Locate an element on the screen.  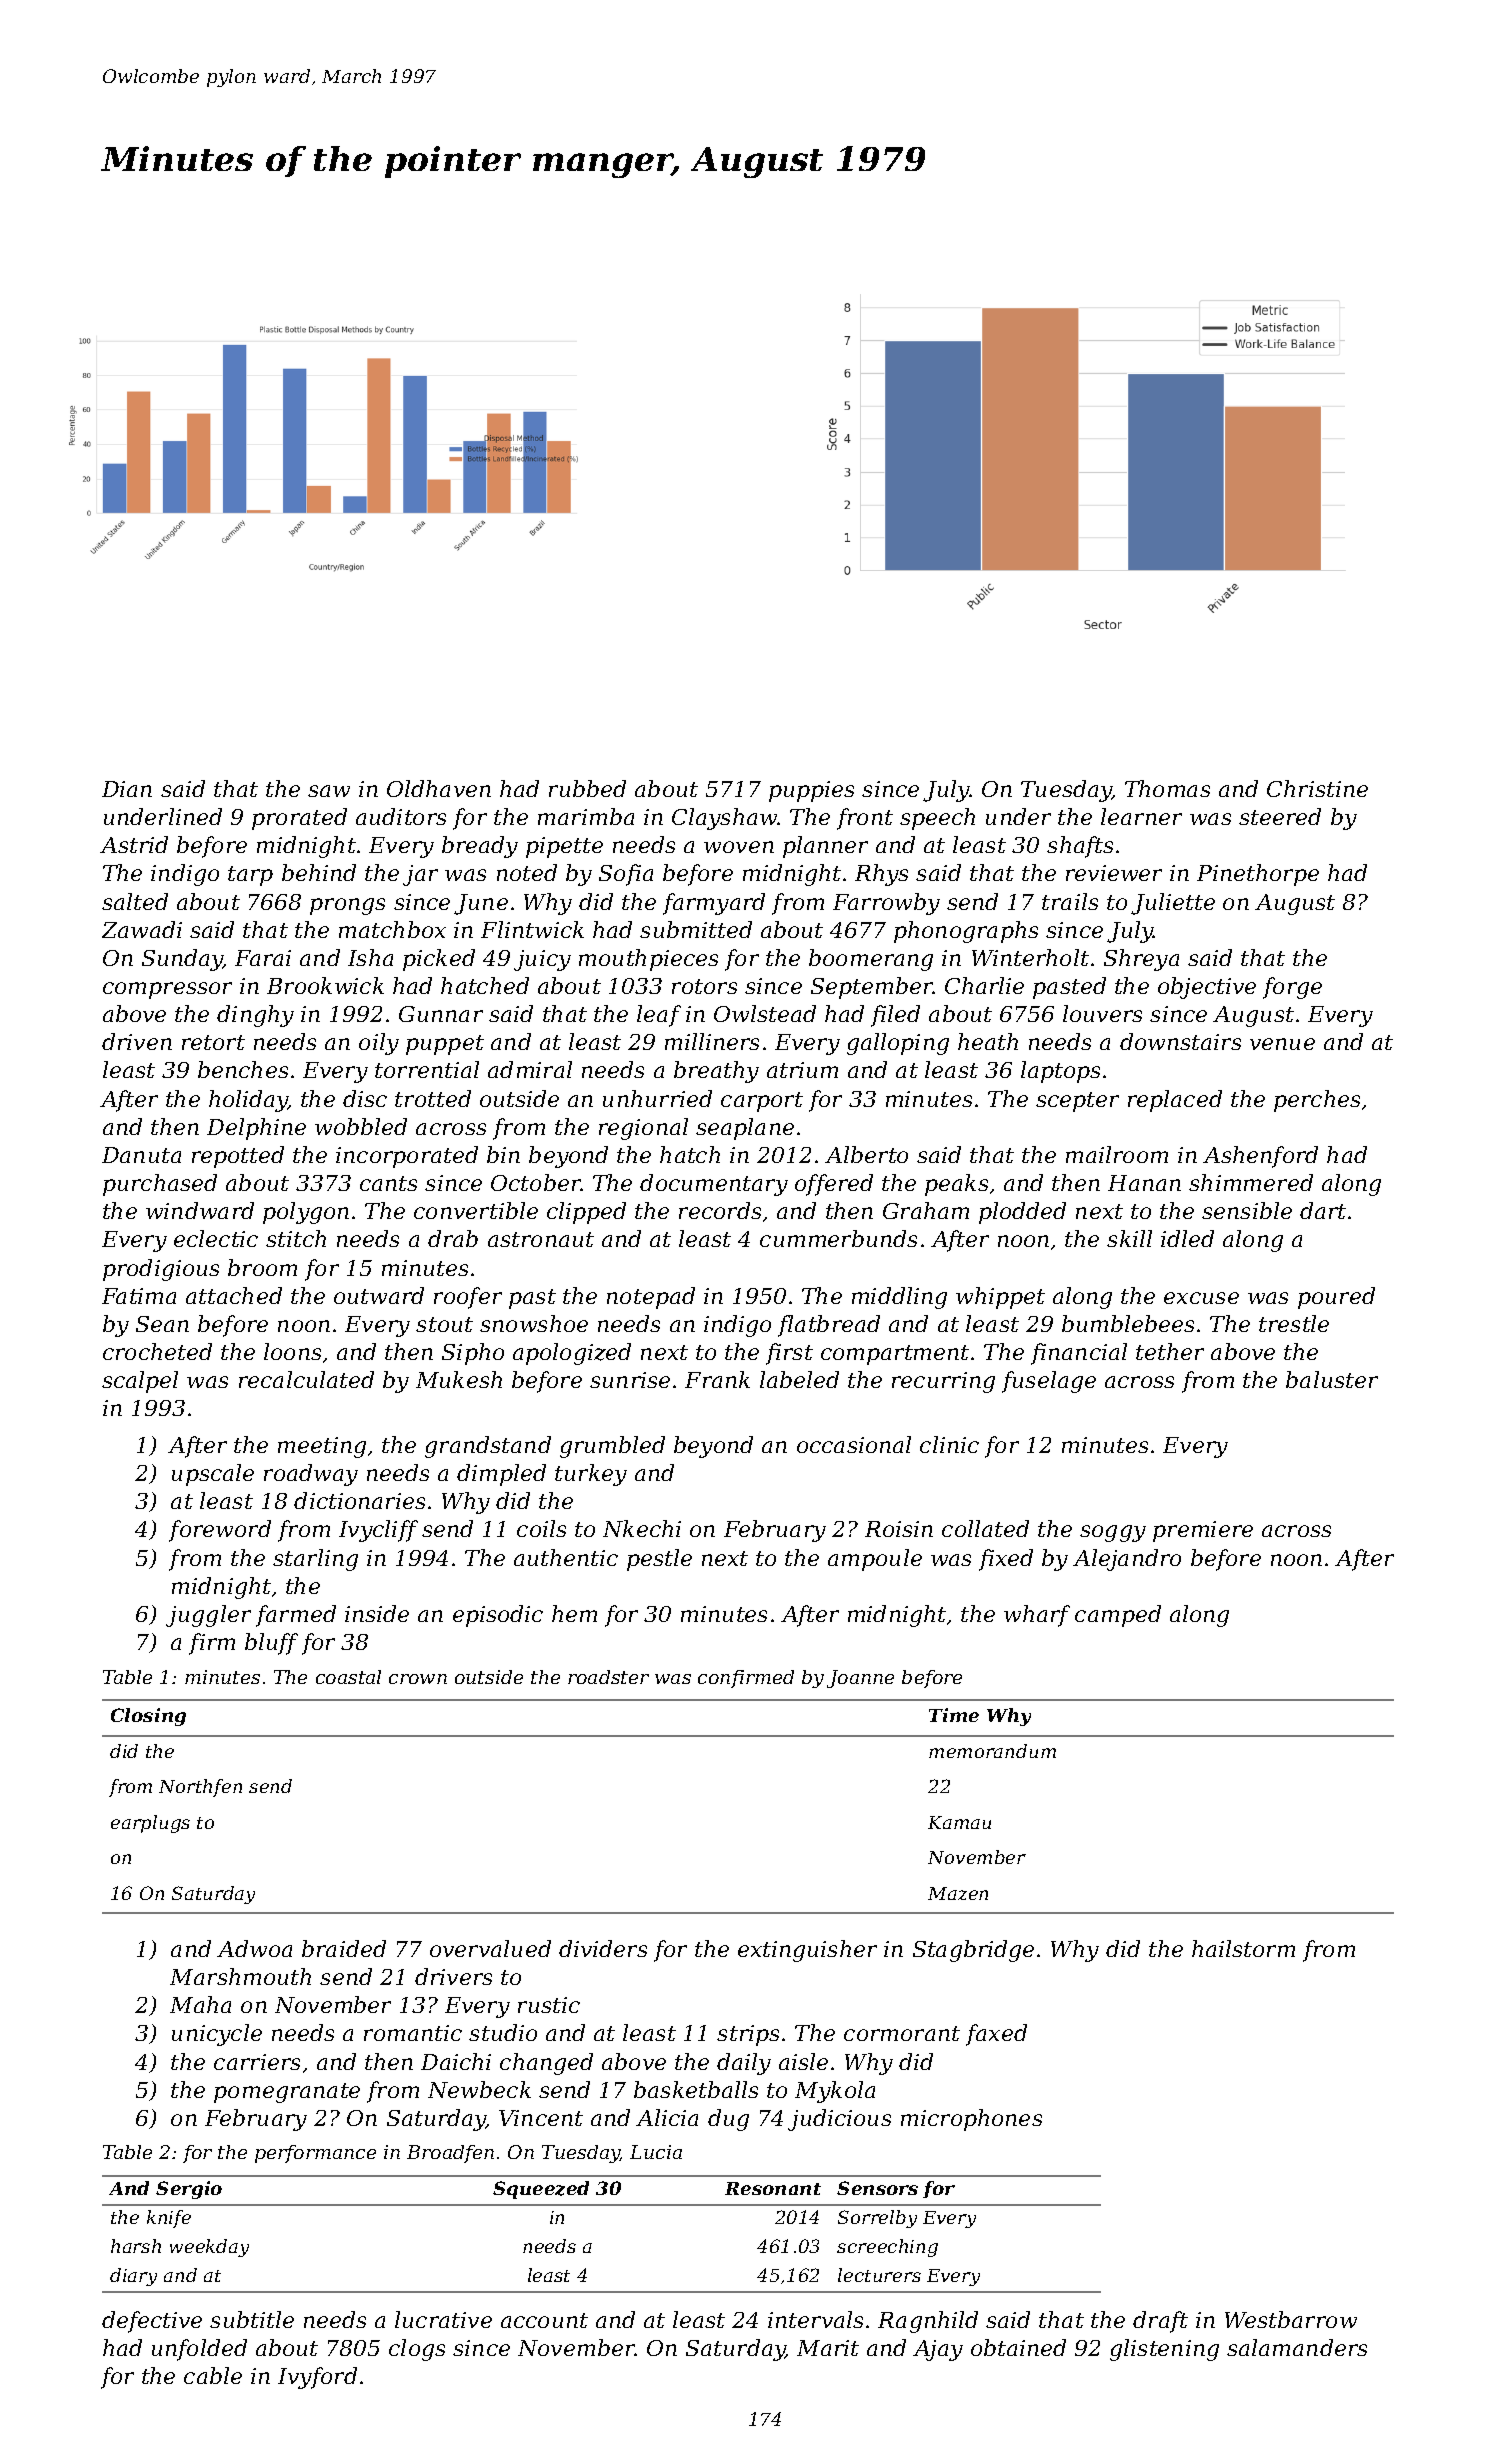
Pinethorpe is located at coordinates (1258, 875).
